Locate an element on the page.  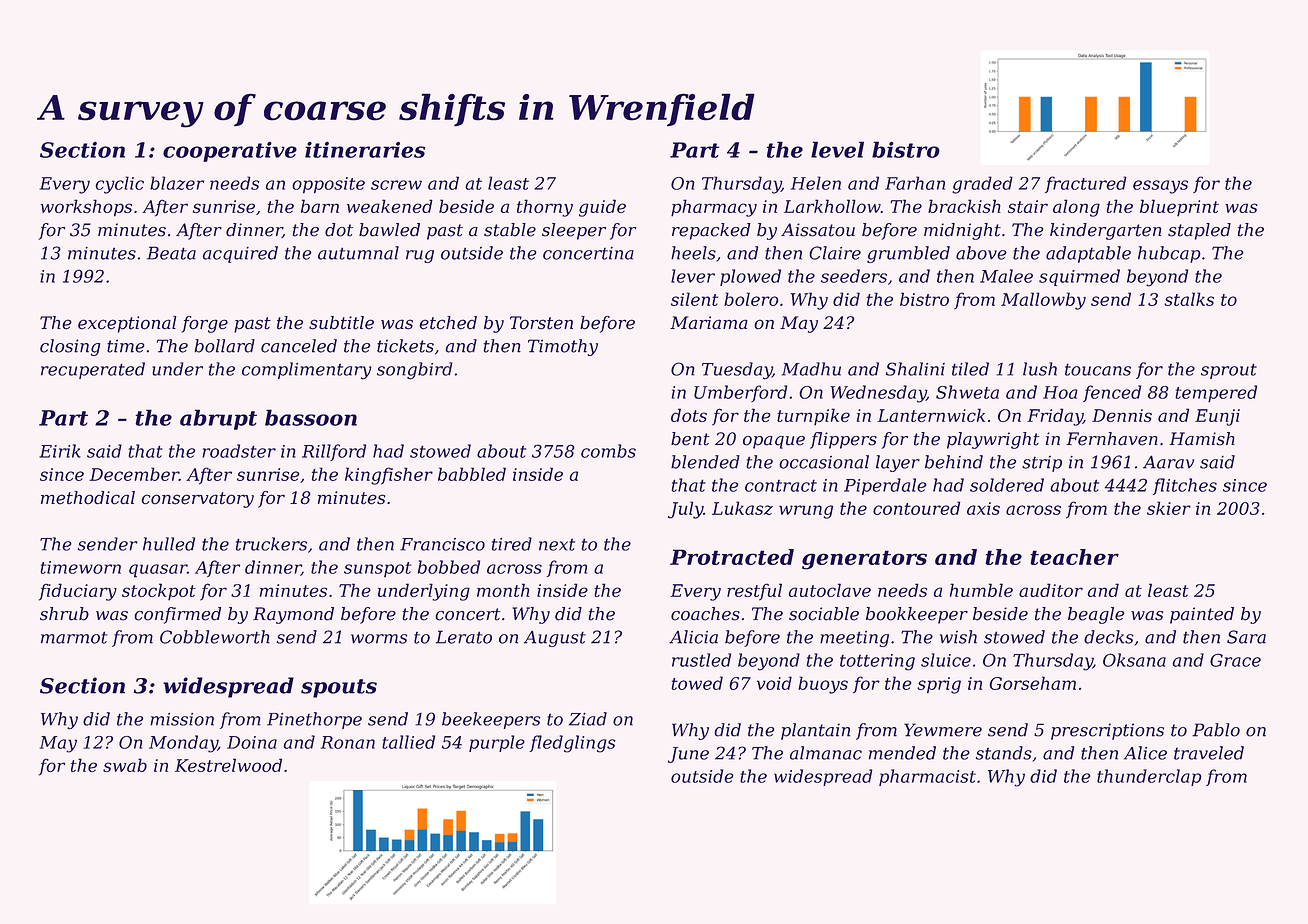
Torsten is located at coordinates (541, 323).
